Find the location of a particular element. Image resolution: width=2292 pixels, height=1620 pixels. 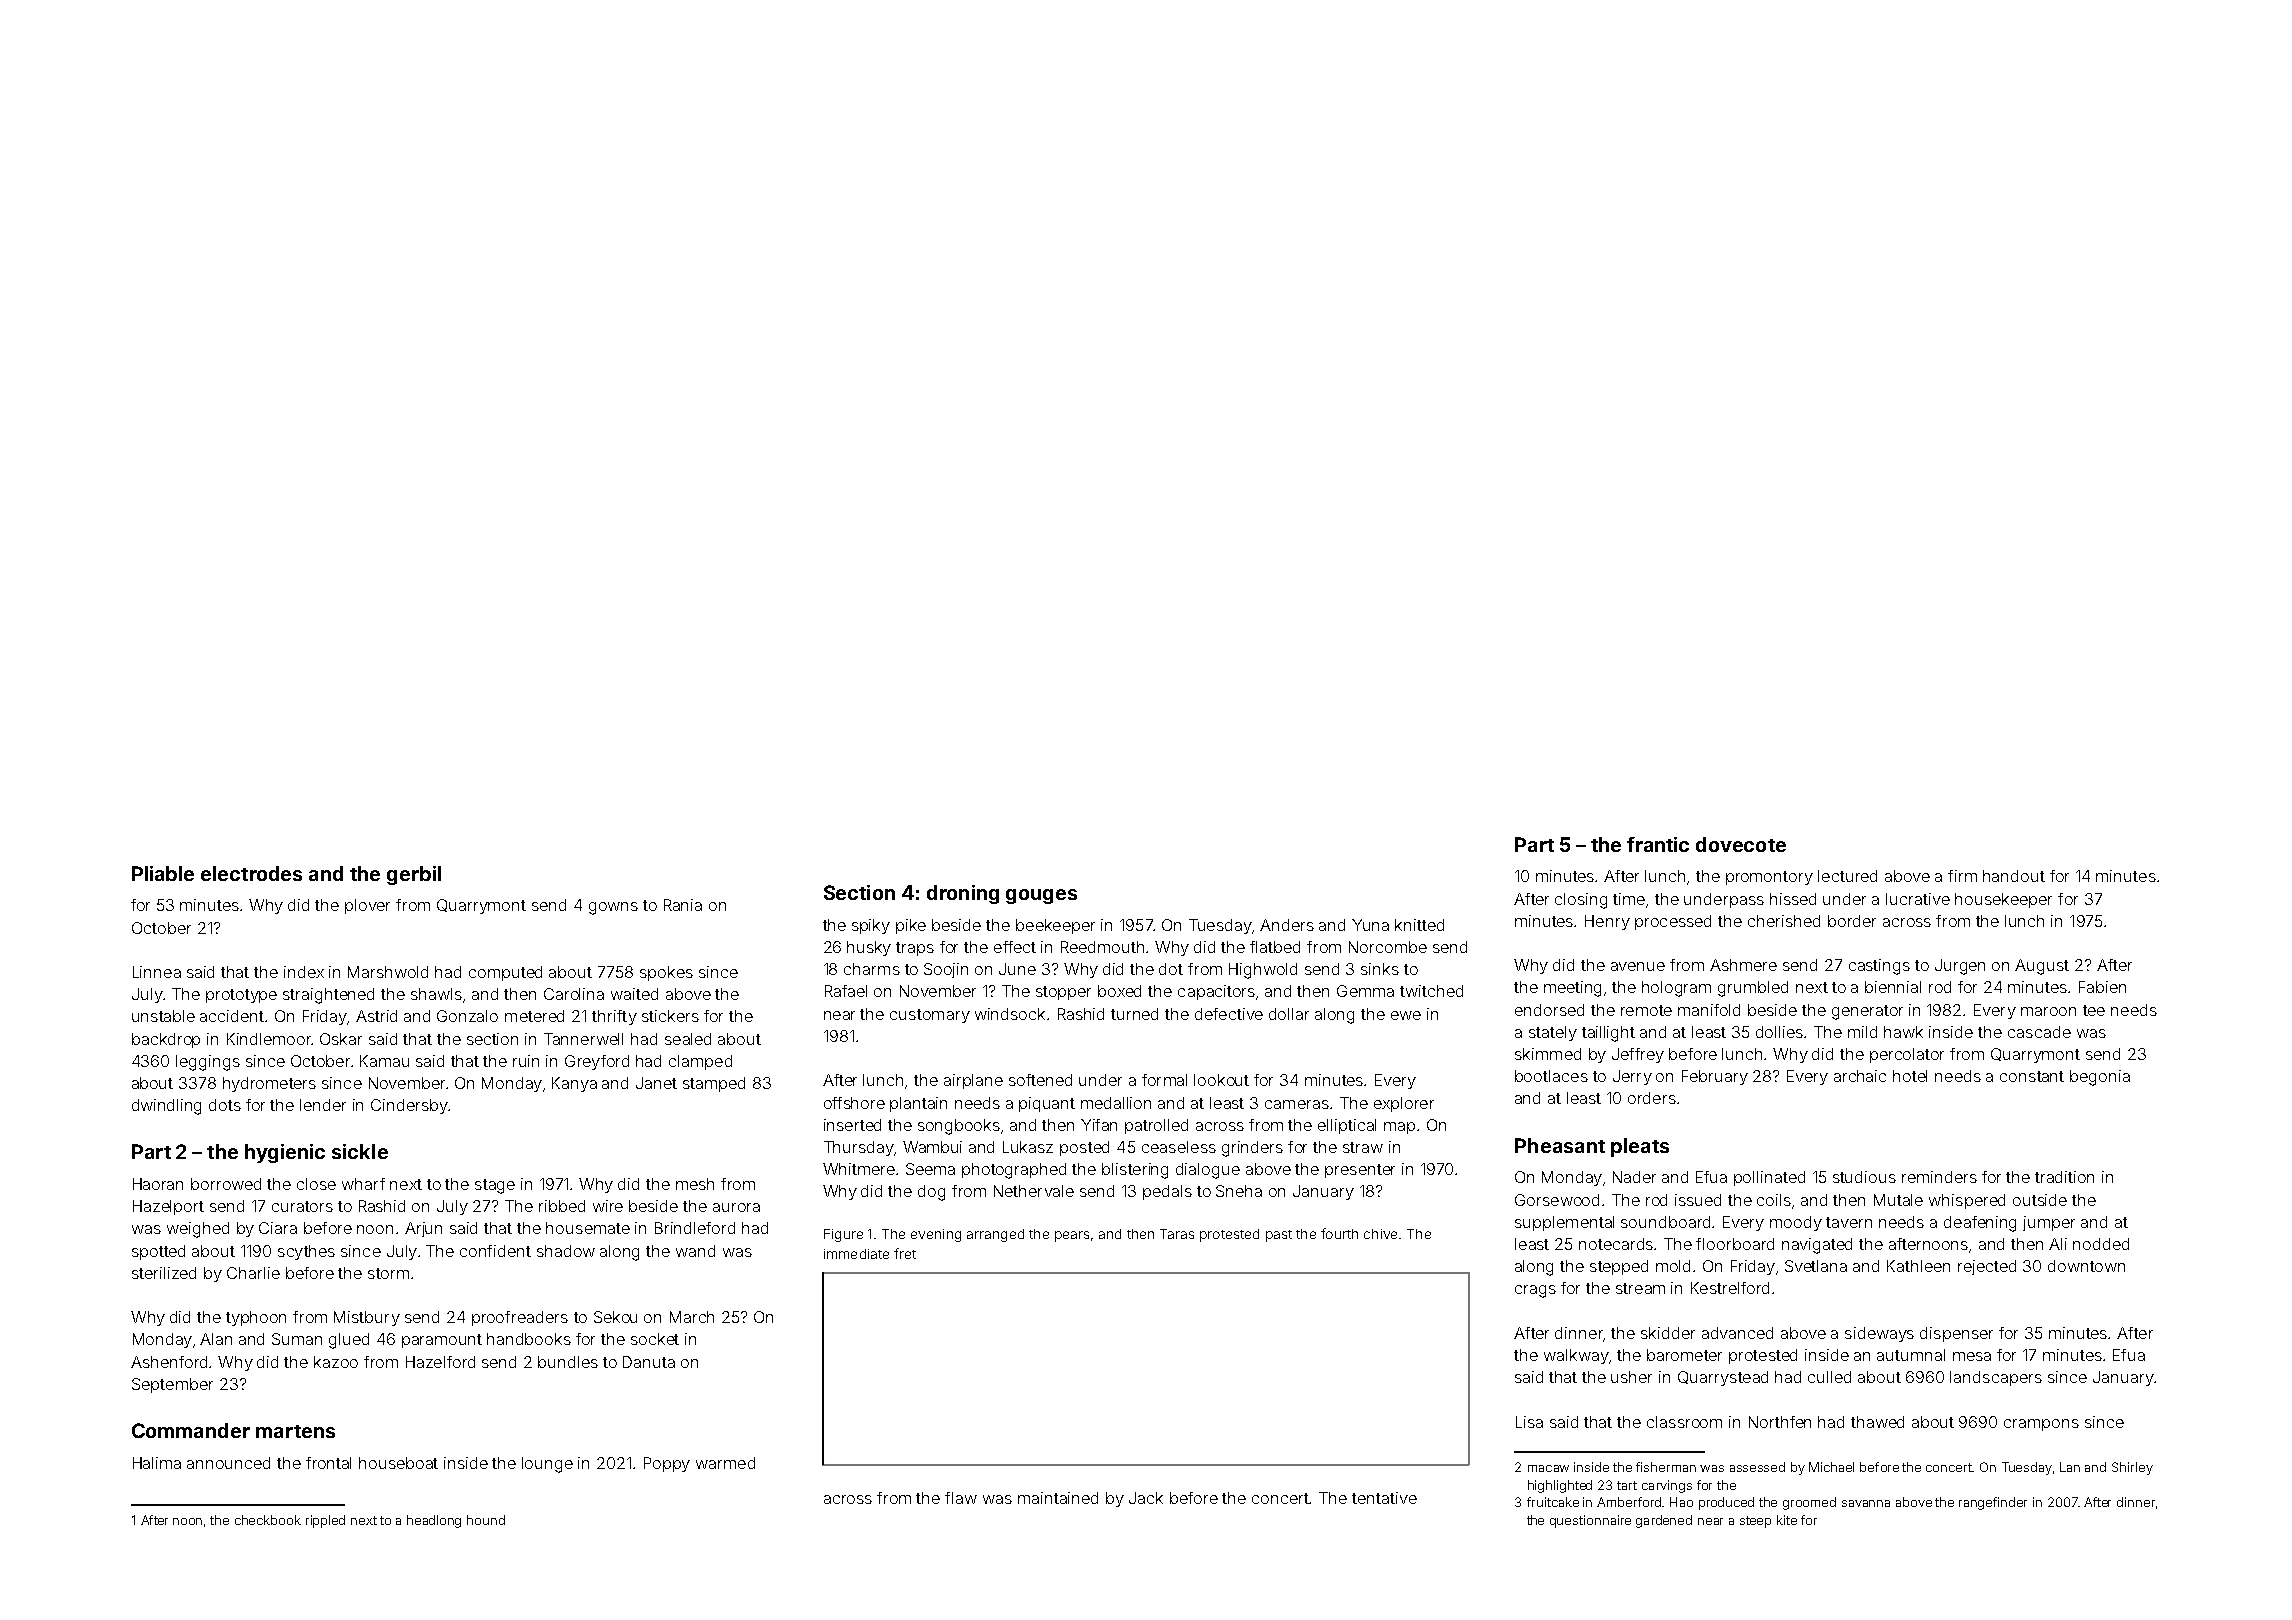

crags is located at coordinates (1535, 1291).
